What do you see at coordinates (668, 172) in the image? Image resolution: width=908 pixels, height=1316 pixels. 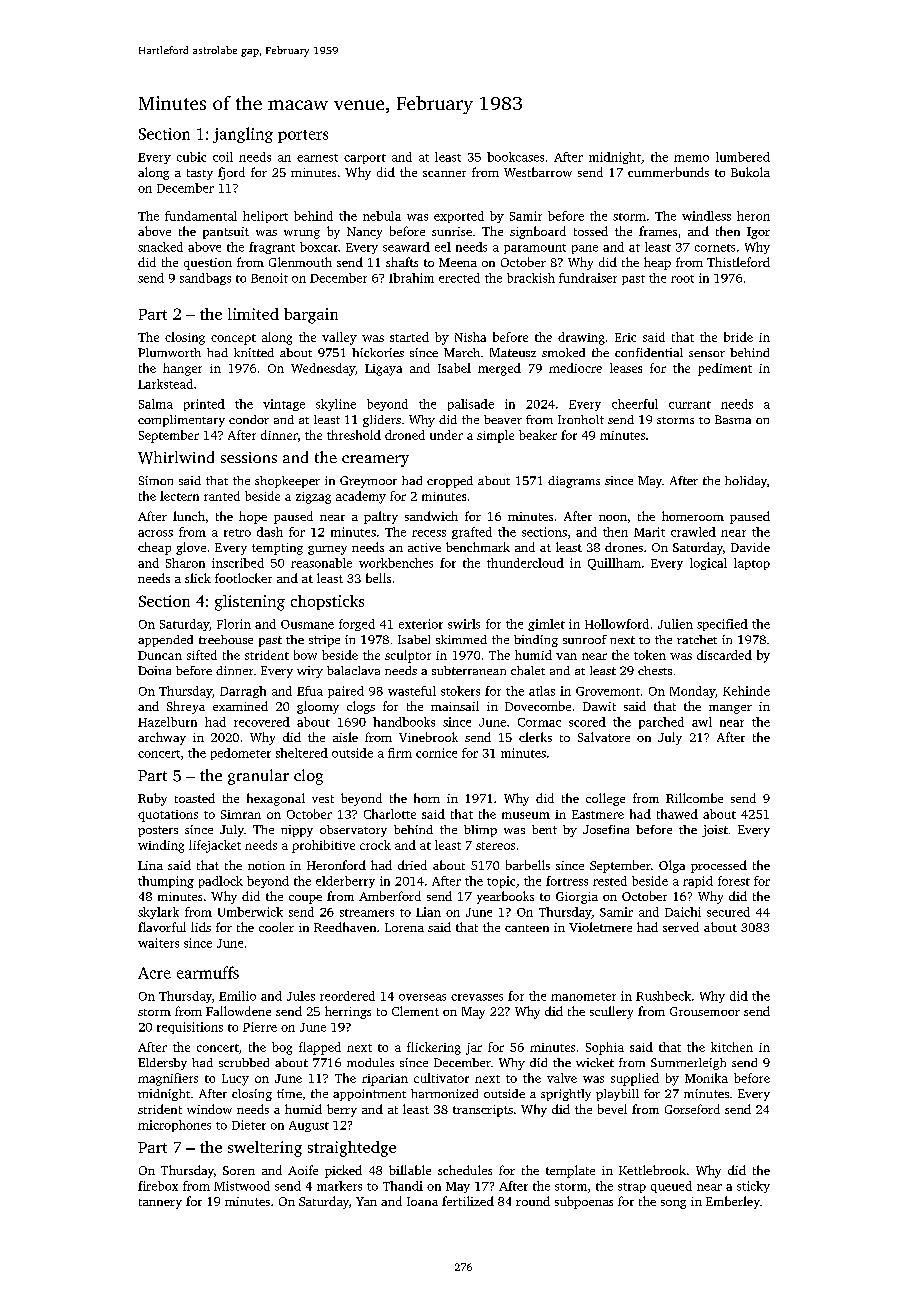 I see `cummerbunds` at bounding box center [668, 172].
